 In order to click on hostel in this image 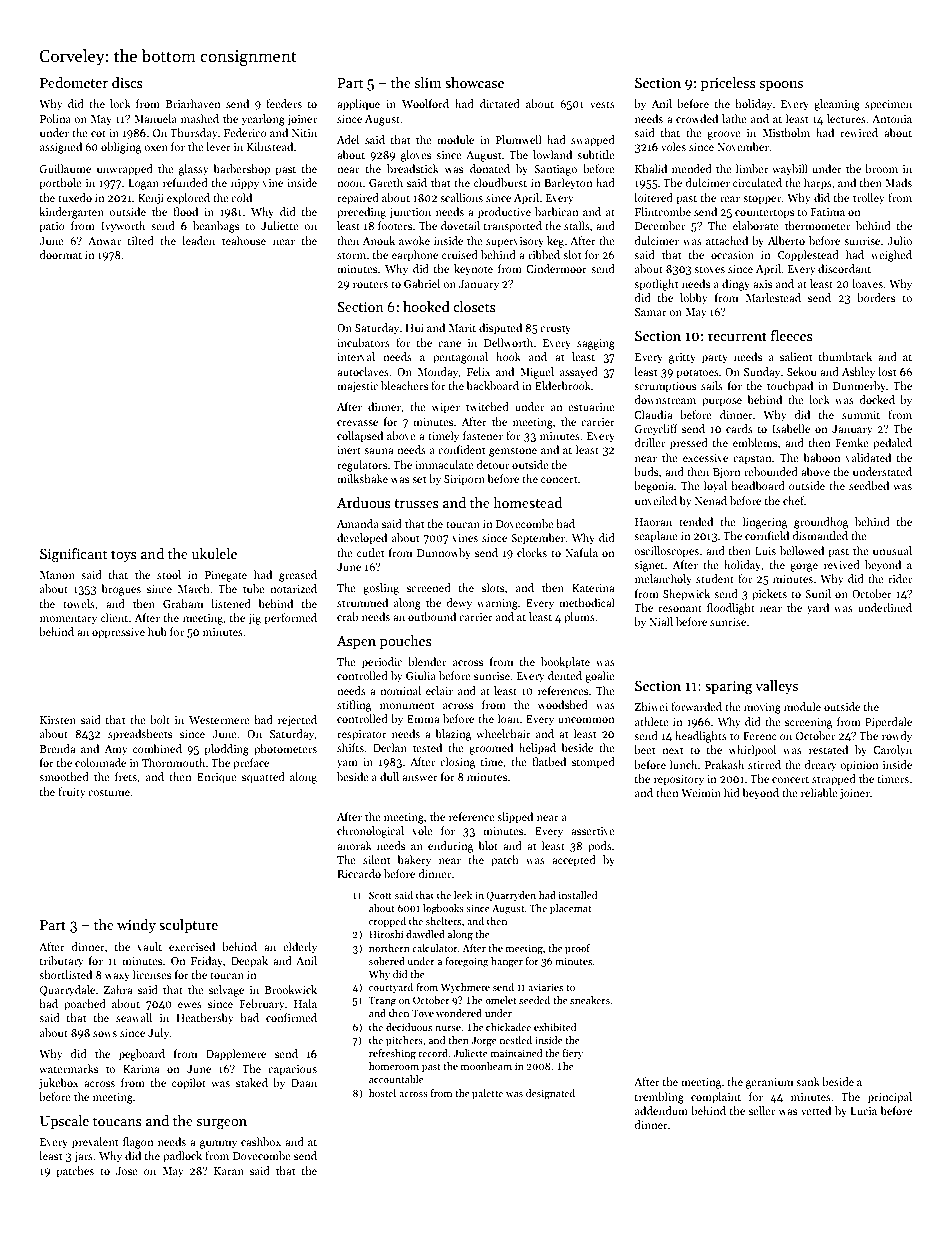, I will do `click(382, 1093)`.
